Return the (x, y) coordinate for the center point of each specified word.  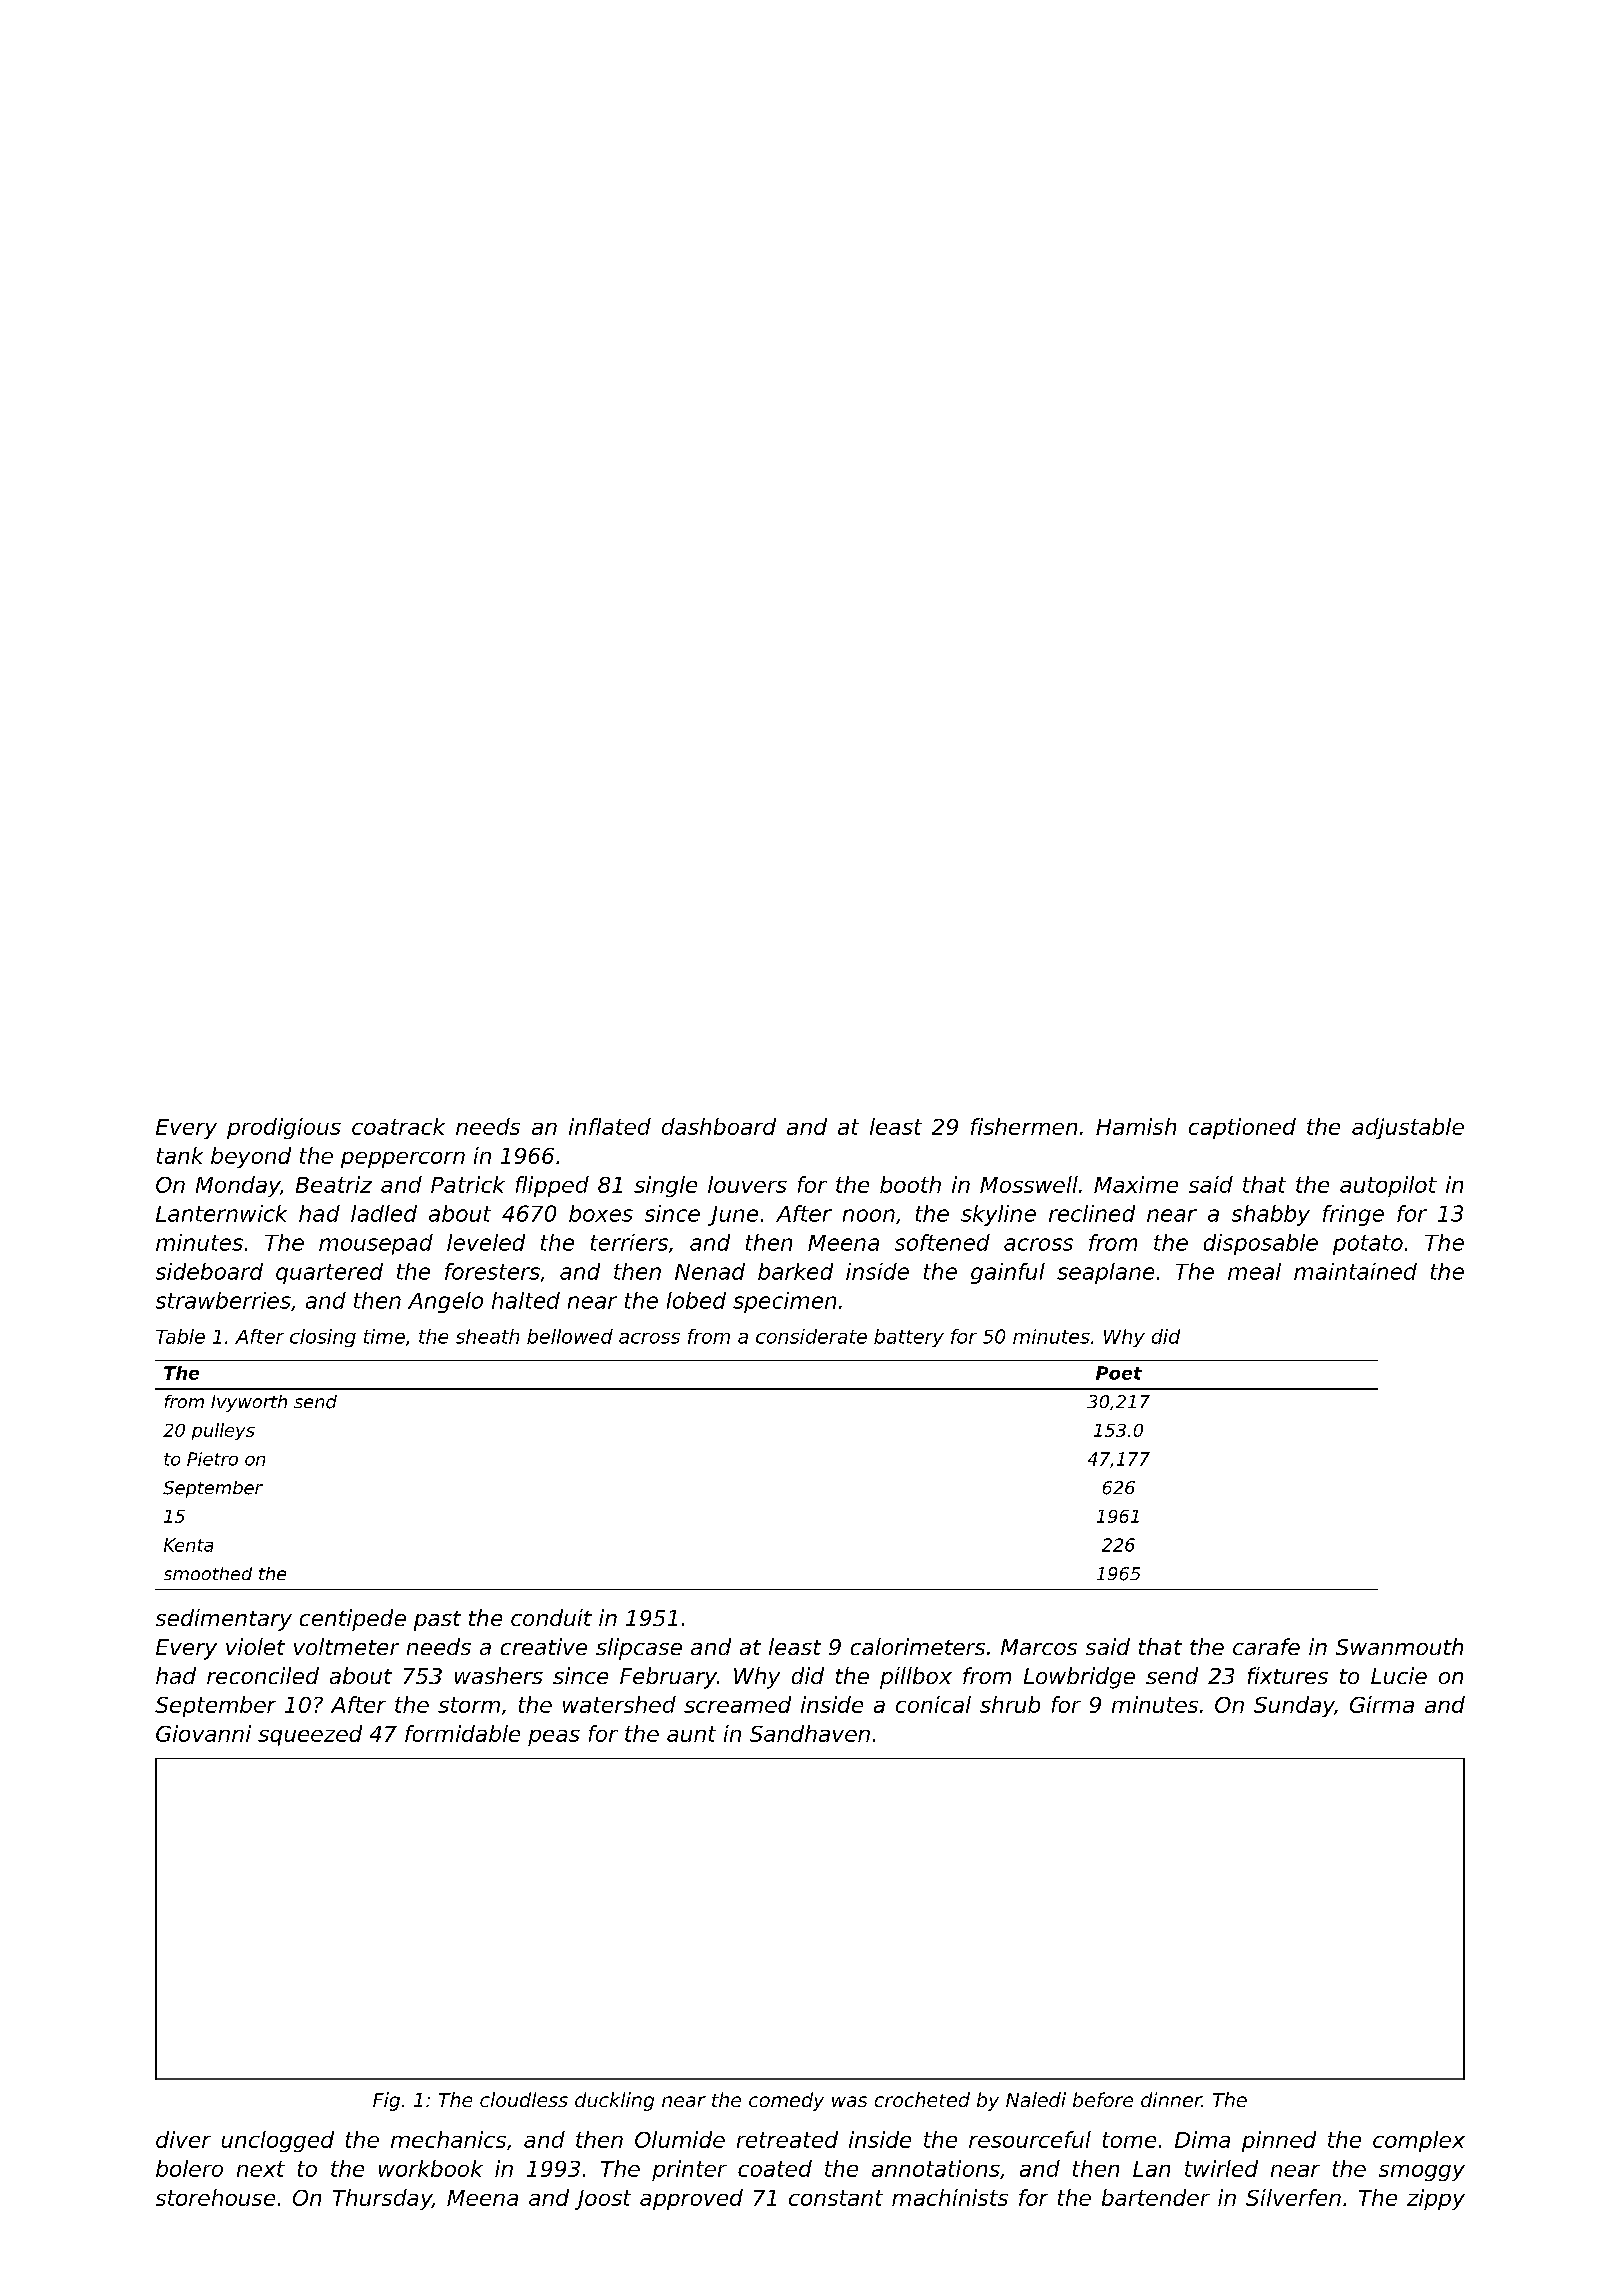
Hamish (1136, 1126)
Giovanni (203, 1733)
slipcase (639, 1649)
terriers (629, 1242)
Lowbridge (1079, 1678)
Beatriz (334, 1184)
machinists (950, 2197)
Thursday (382, 2199)
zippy (1436, 2199)
